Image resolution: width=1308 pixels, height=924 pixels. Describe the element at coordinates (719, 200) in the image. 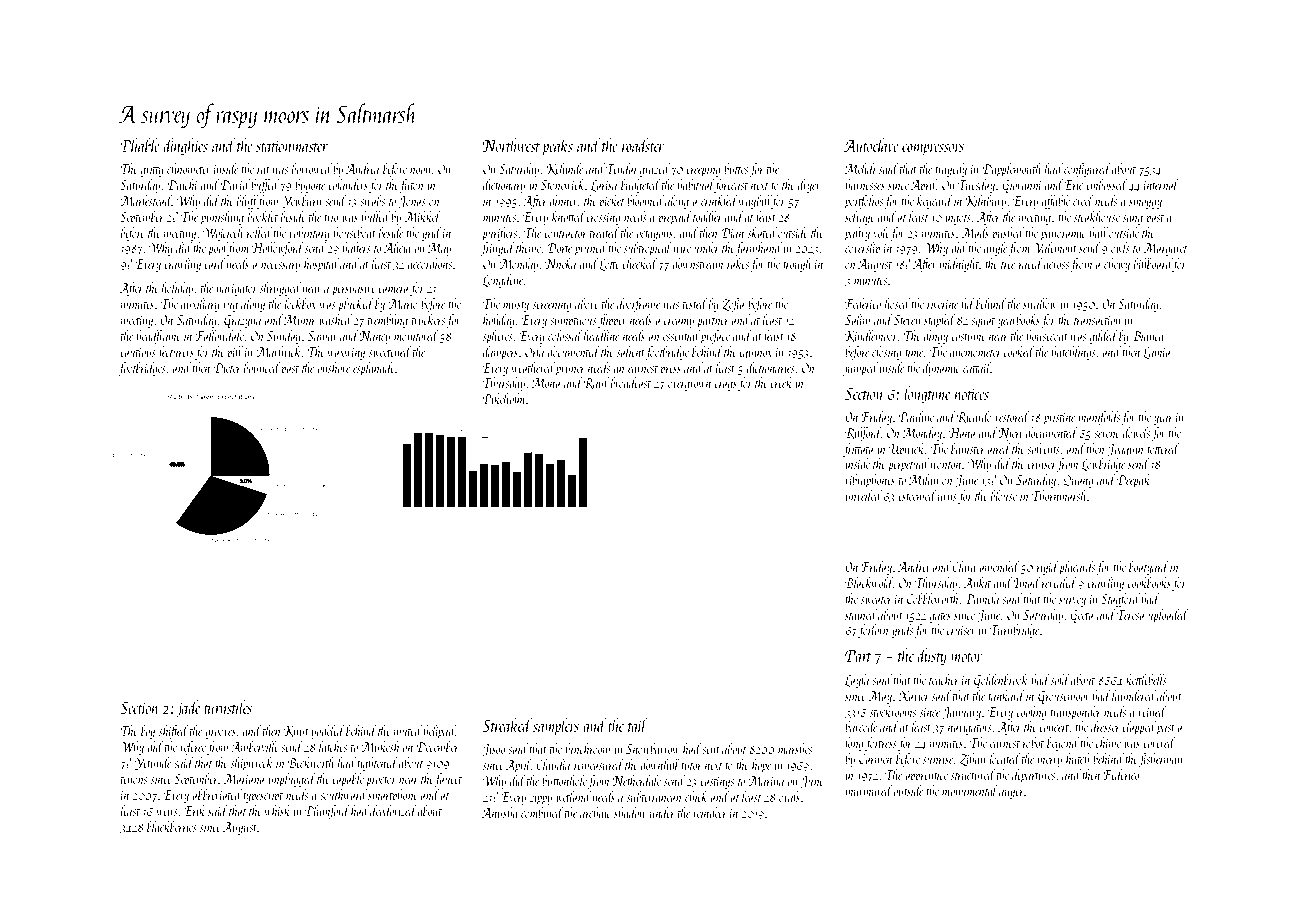

I see `crinkled` at that location.
